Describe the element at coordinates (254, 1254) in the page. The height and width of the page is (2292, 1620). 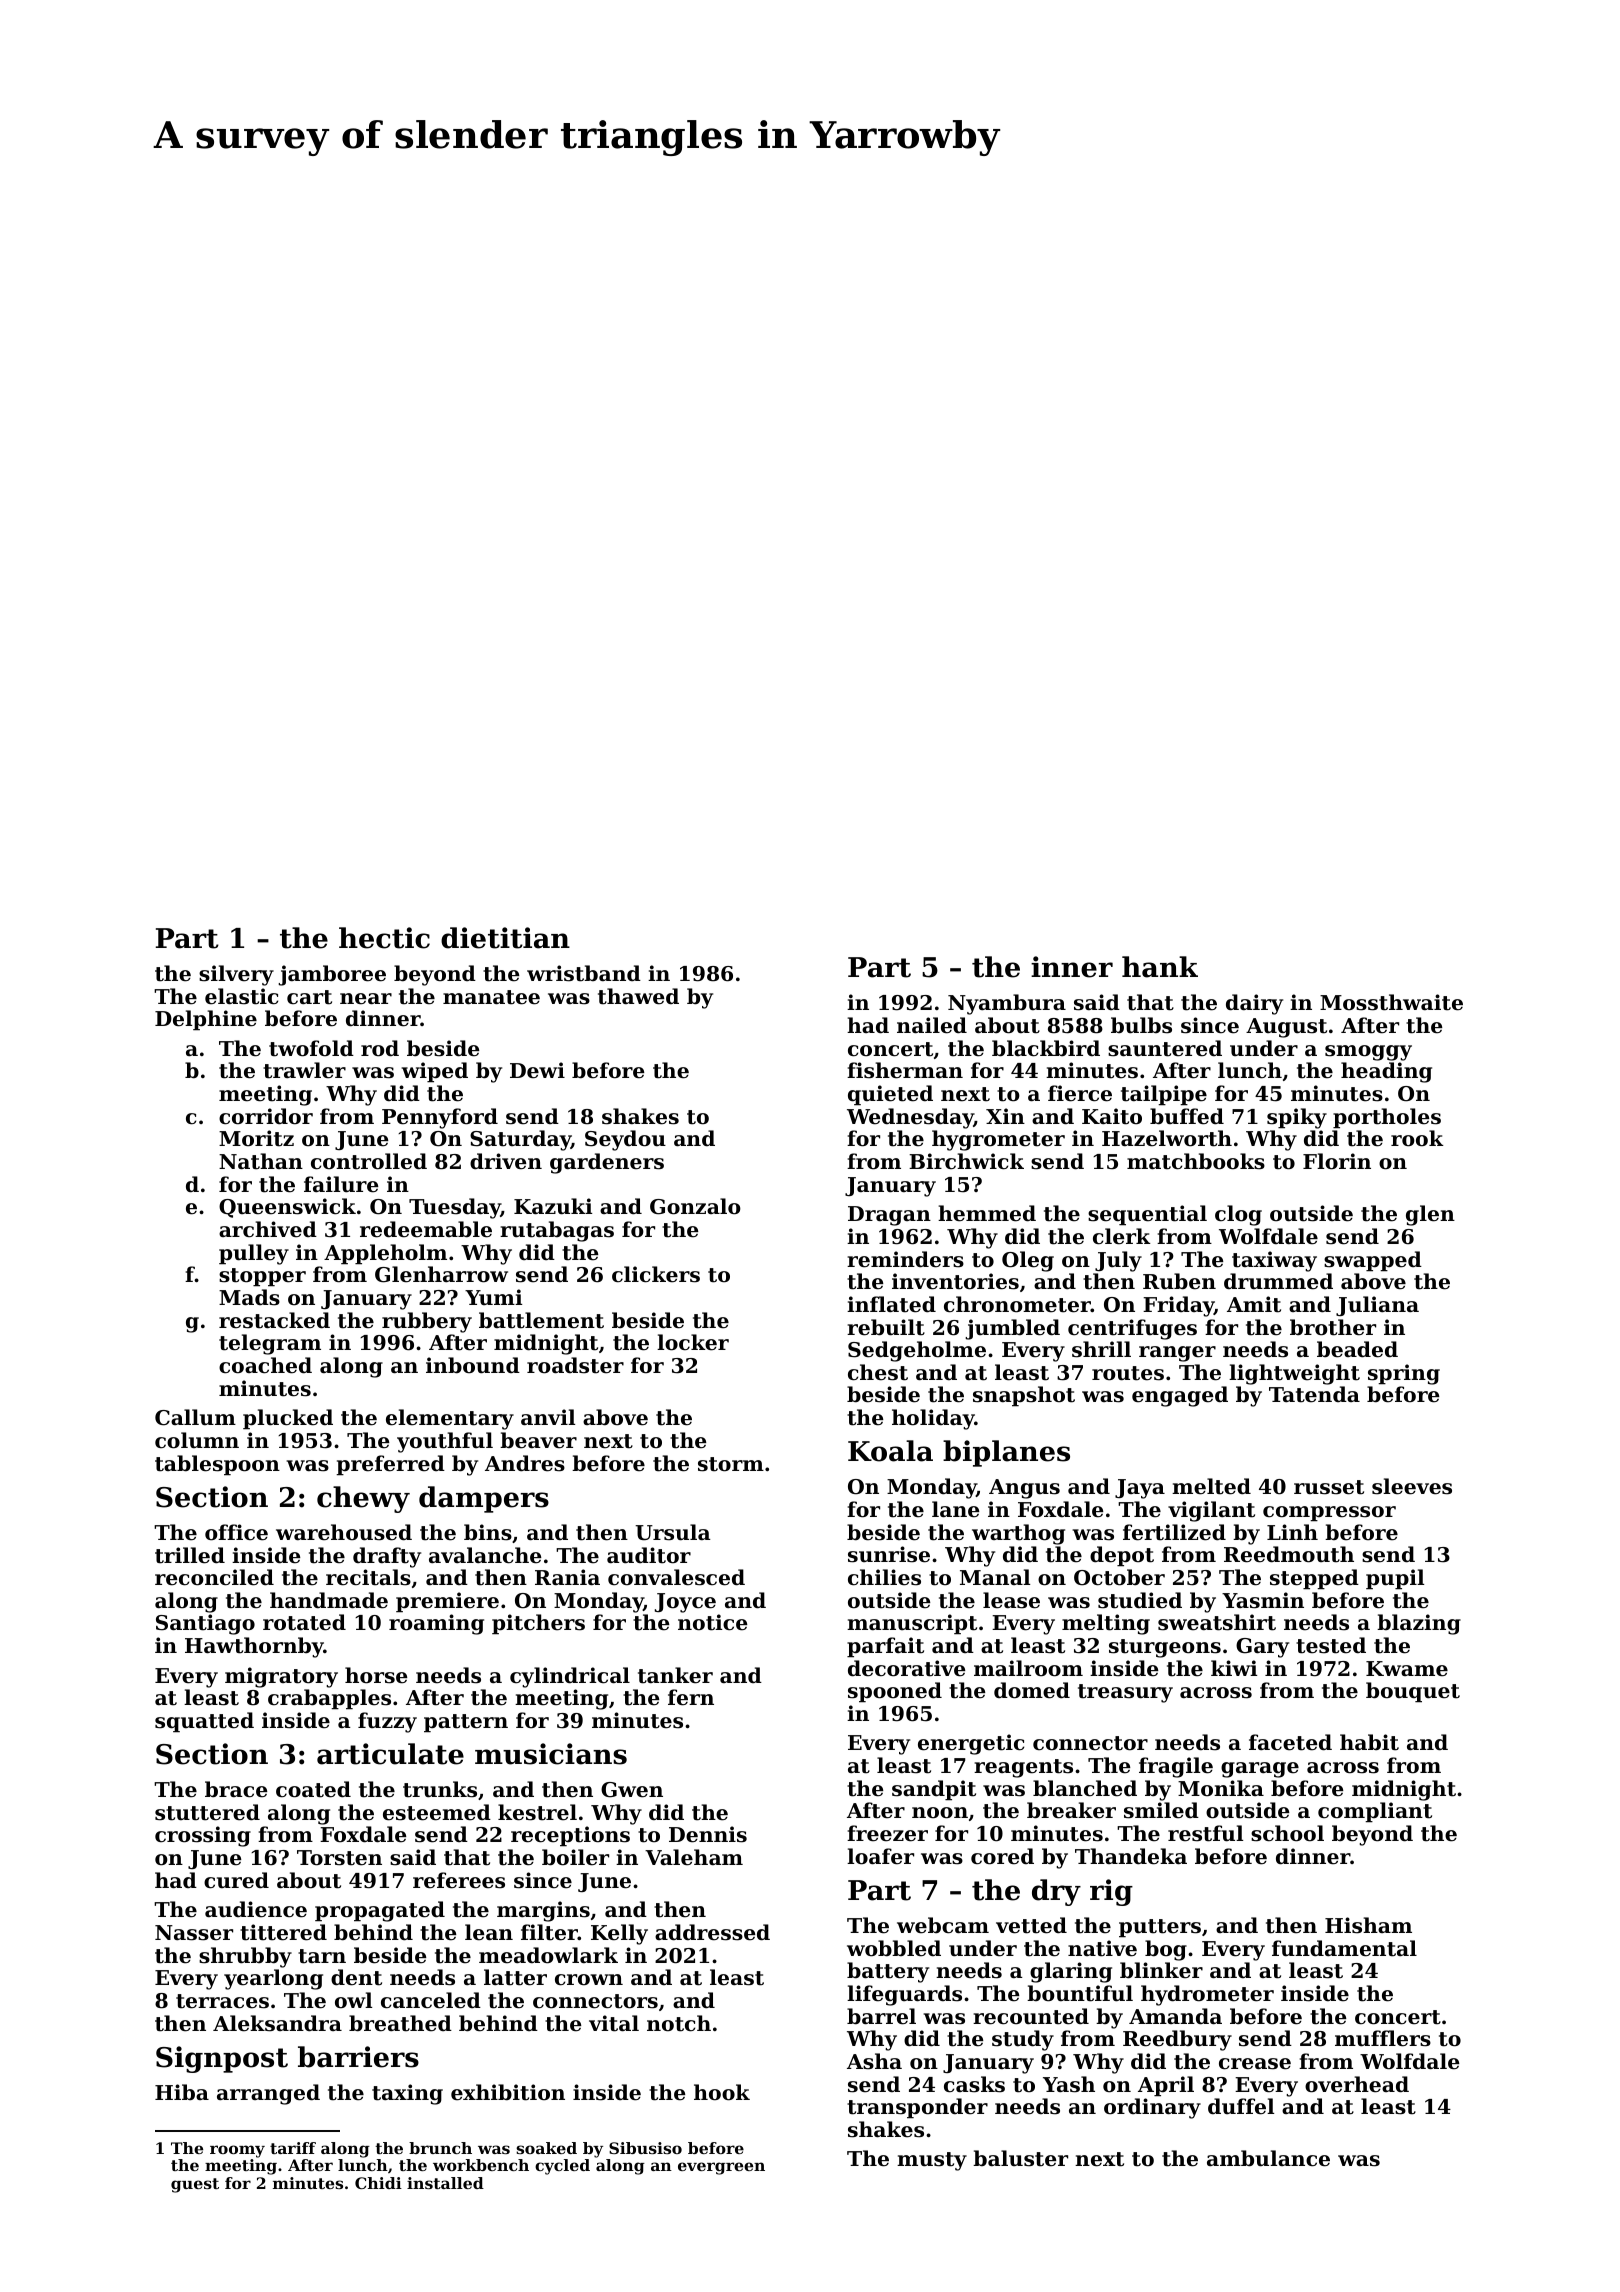
I see `pulley` at that location.
